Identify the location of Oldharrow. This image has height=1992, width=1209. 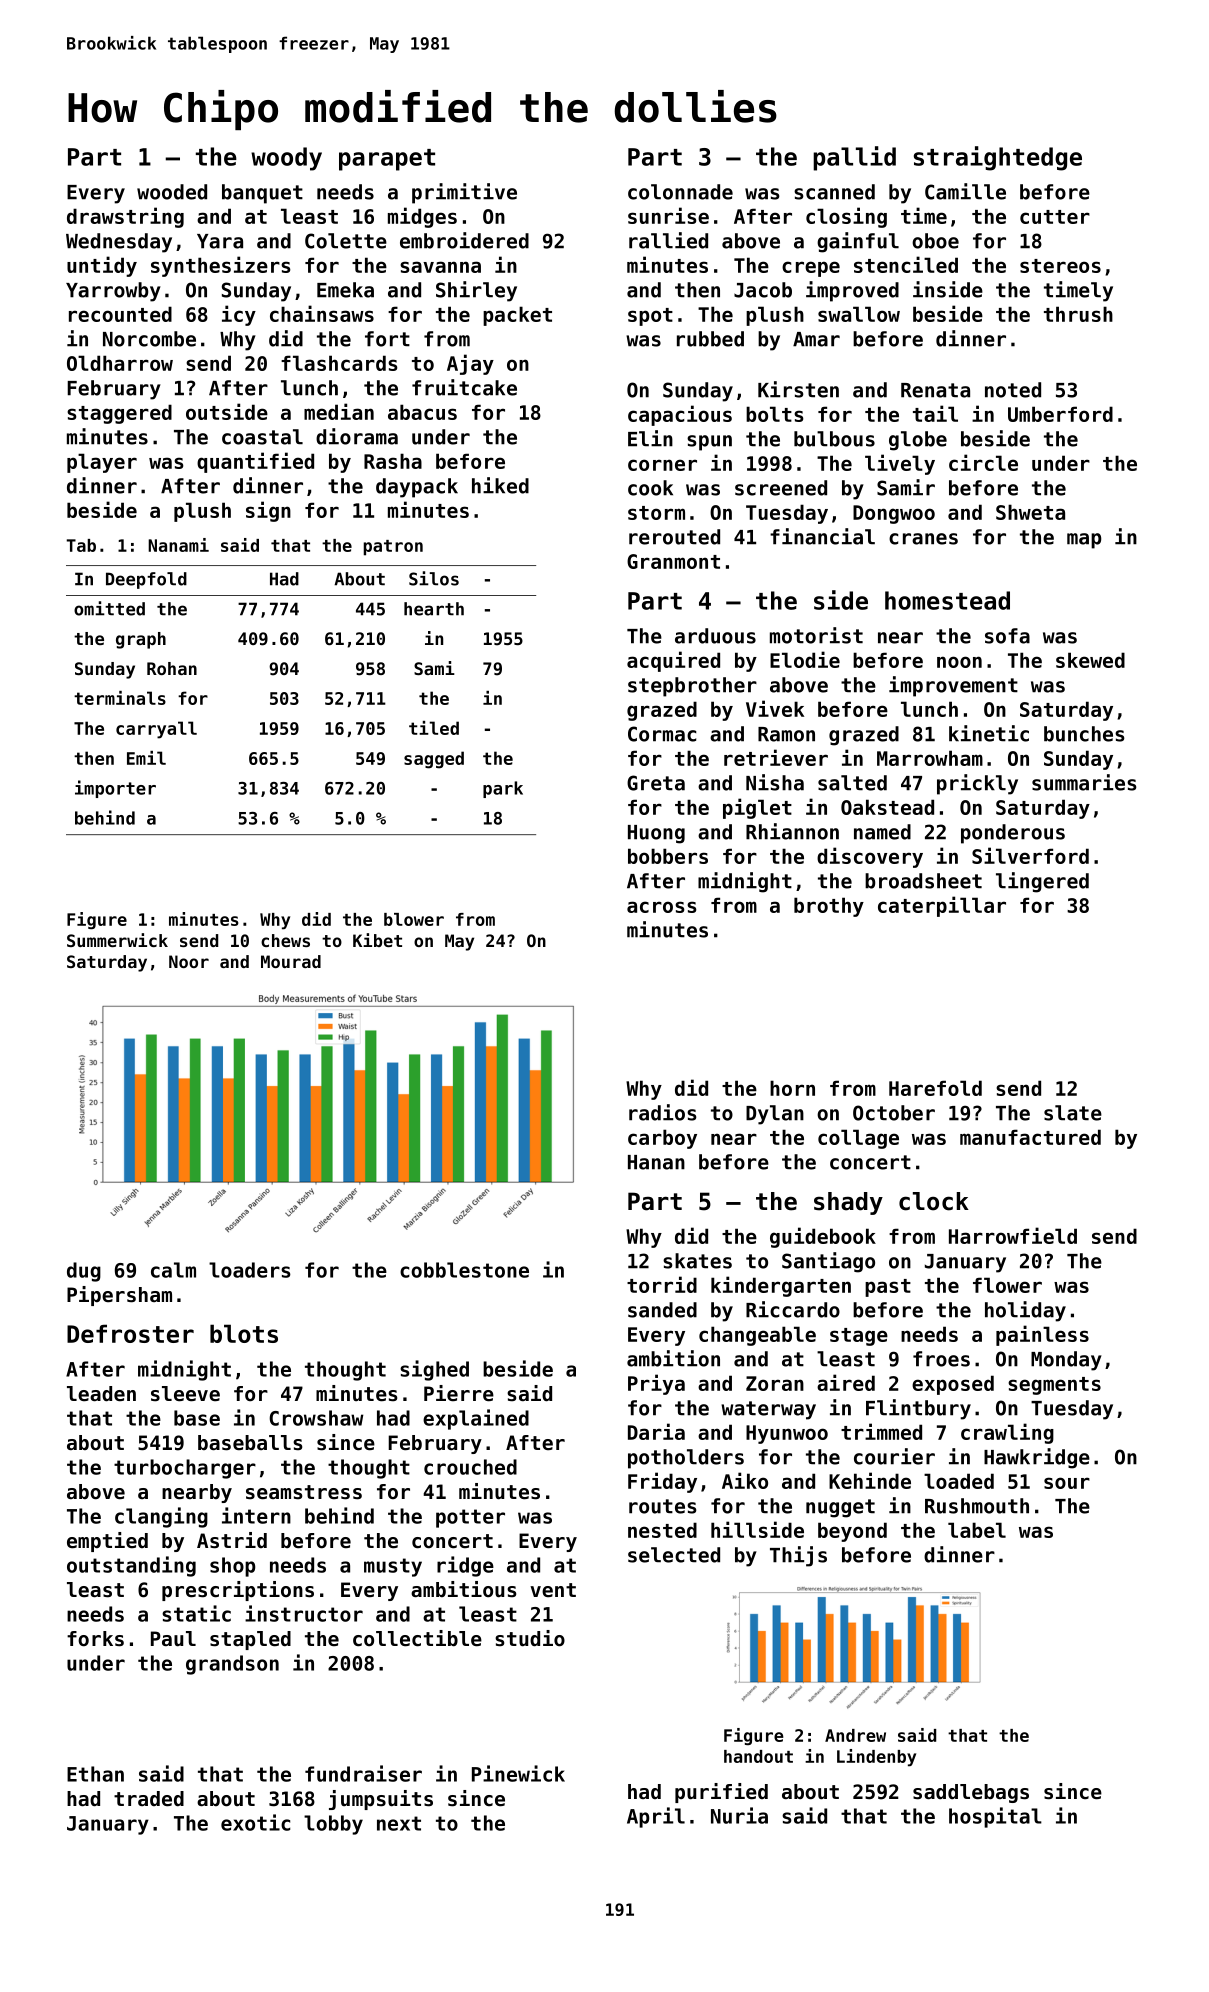
(120, 363).
